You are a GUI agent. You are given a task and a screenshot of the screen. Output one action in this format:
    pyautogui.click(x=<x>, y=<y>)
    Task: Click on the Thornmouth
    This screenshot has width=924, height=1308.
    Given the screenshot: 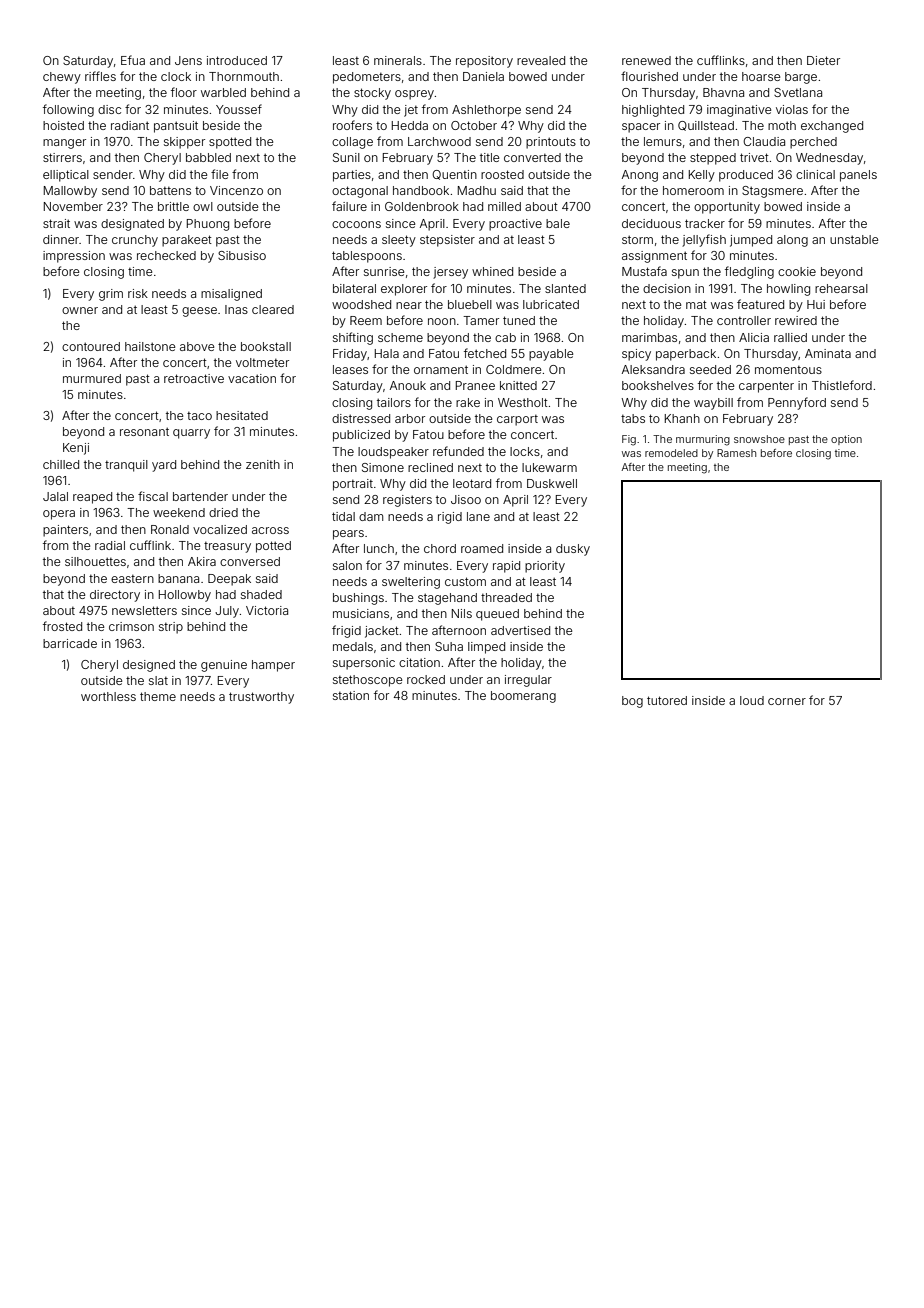 What is the action you would take?
    pyautogui.click(x=244, y=76)
